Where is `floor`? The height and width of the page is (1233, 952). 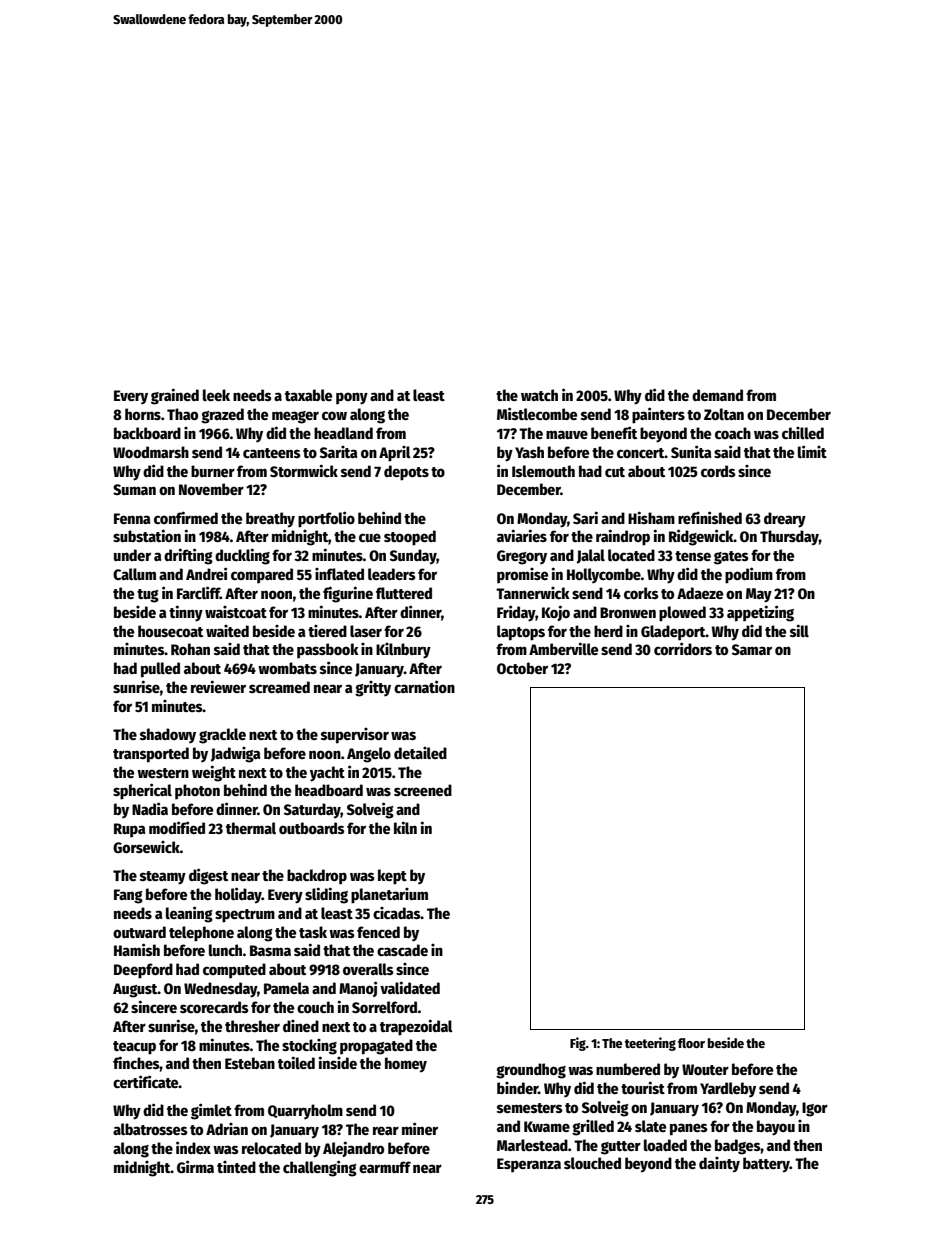 floor is located at coordinates (691, 1043).
